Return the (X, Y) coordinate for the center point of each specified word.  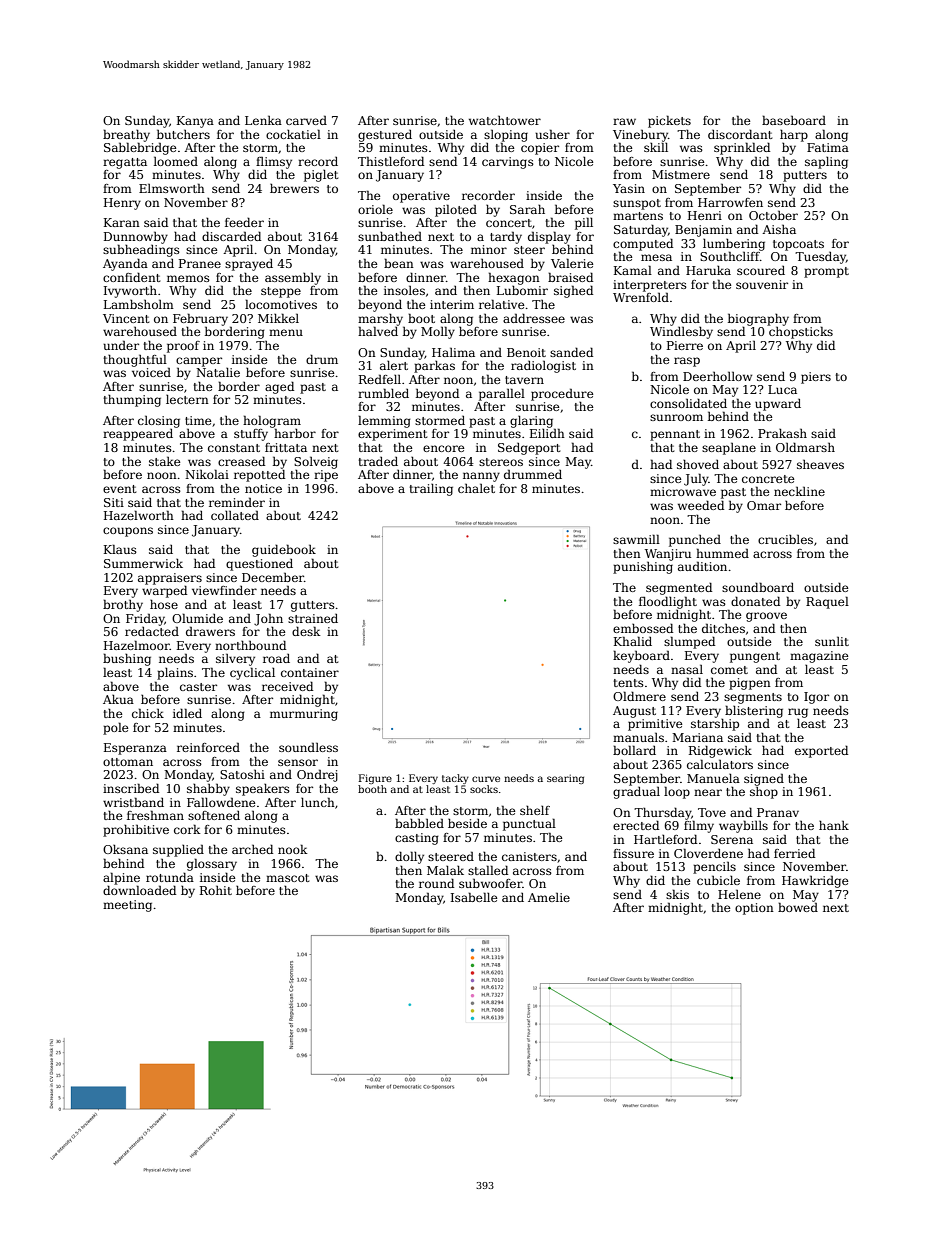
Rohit (216, 890)
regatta (125, 163)
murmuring (304, 715)
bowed (798, 907)
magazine (819, 657)
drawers (210, 631)
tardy (506, 237)
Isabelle (474, 897)
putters (805, 176)
